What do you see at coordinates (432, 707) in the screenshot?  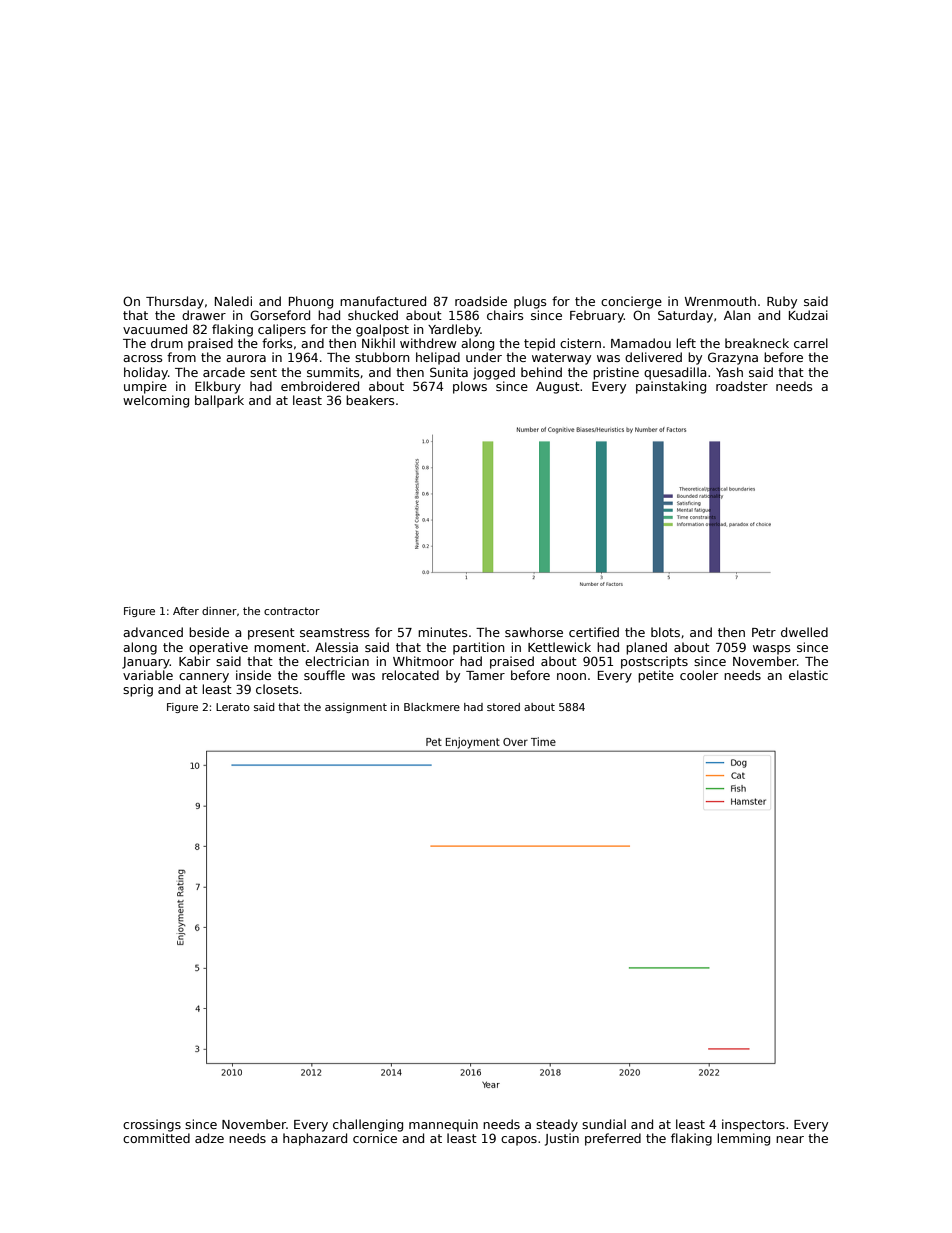 I see `Blackmere` at bounding box center [432, 707].
